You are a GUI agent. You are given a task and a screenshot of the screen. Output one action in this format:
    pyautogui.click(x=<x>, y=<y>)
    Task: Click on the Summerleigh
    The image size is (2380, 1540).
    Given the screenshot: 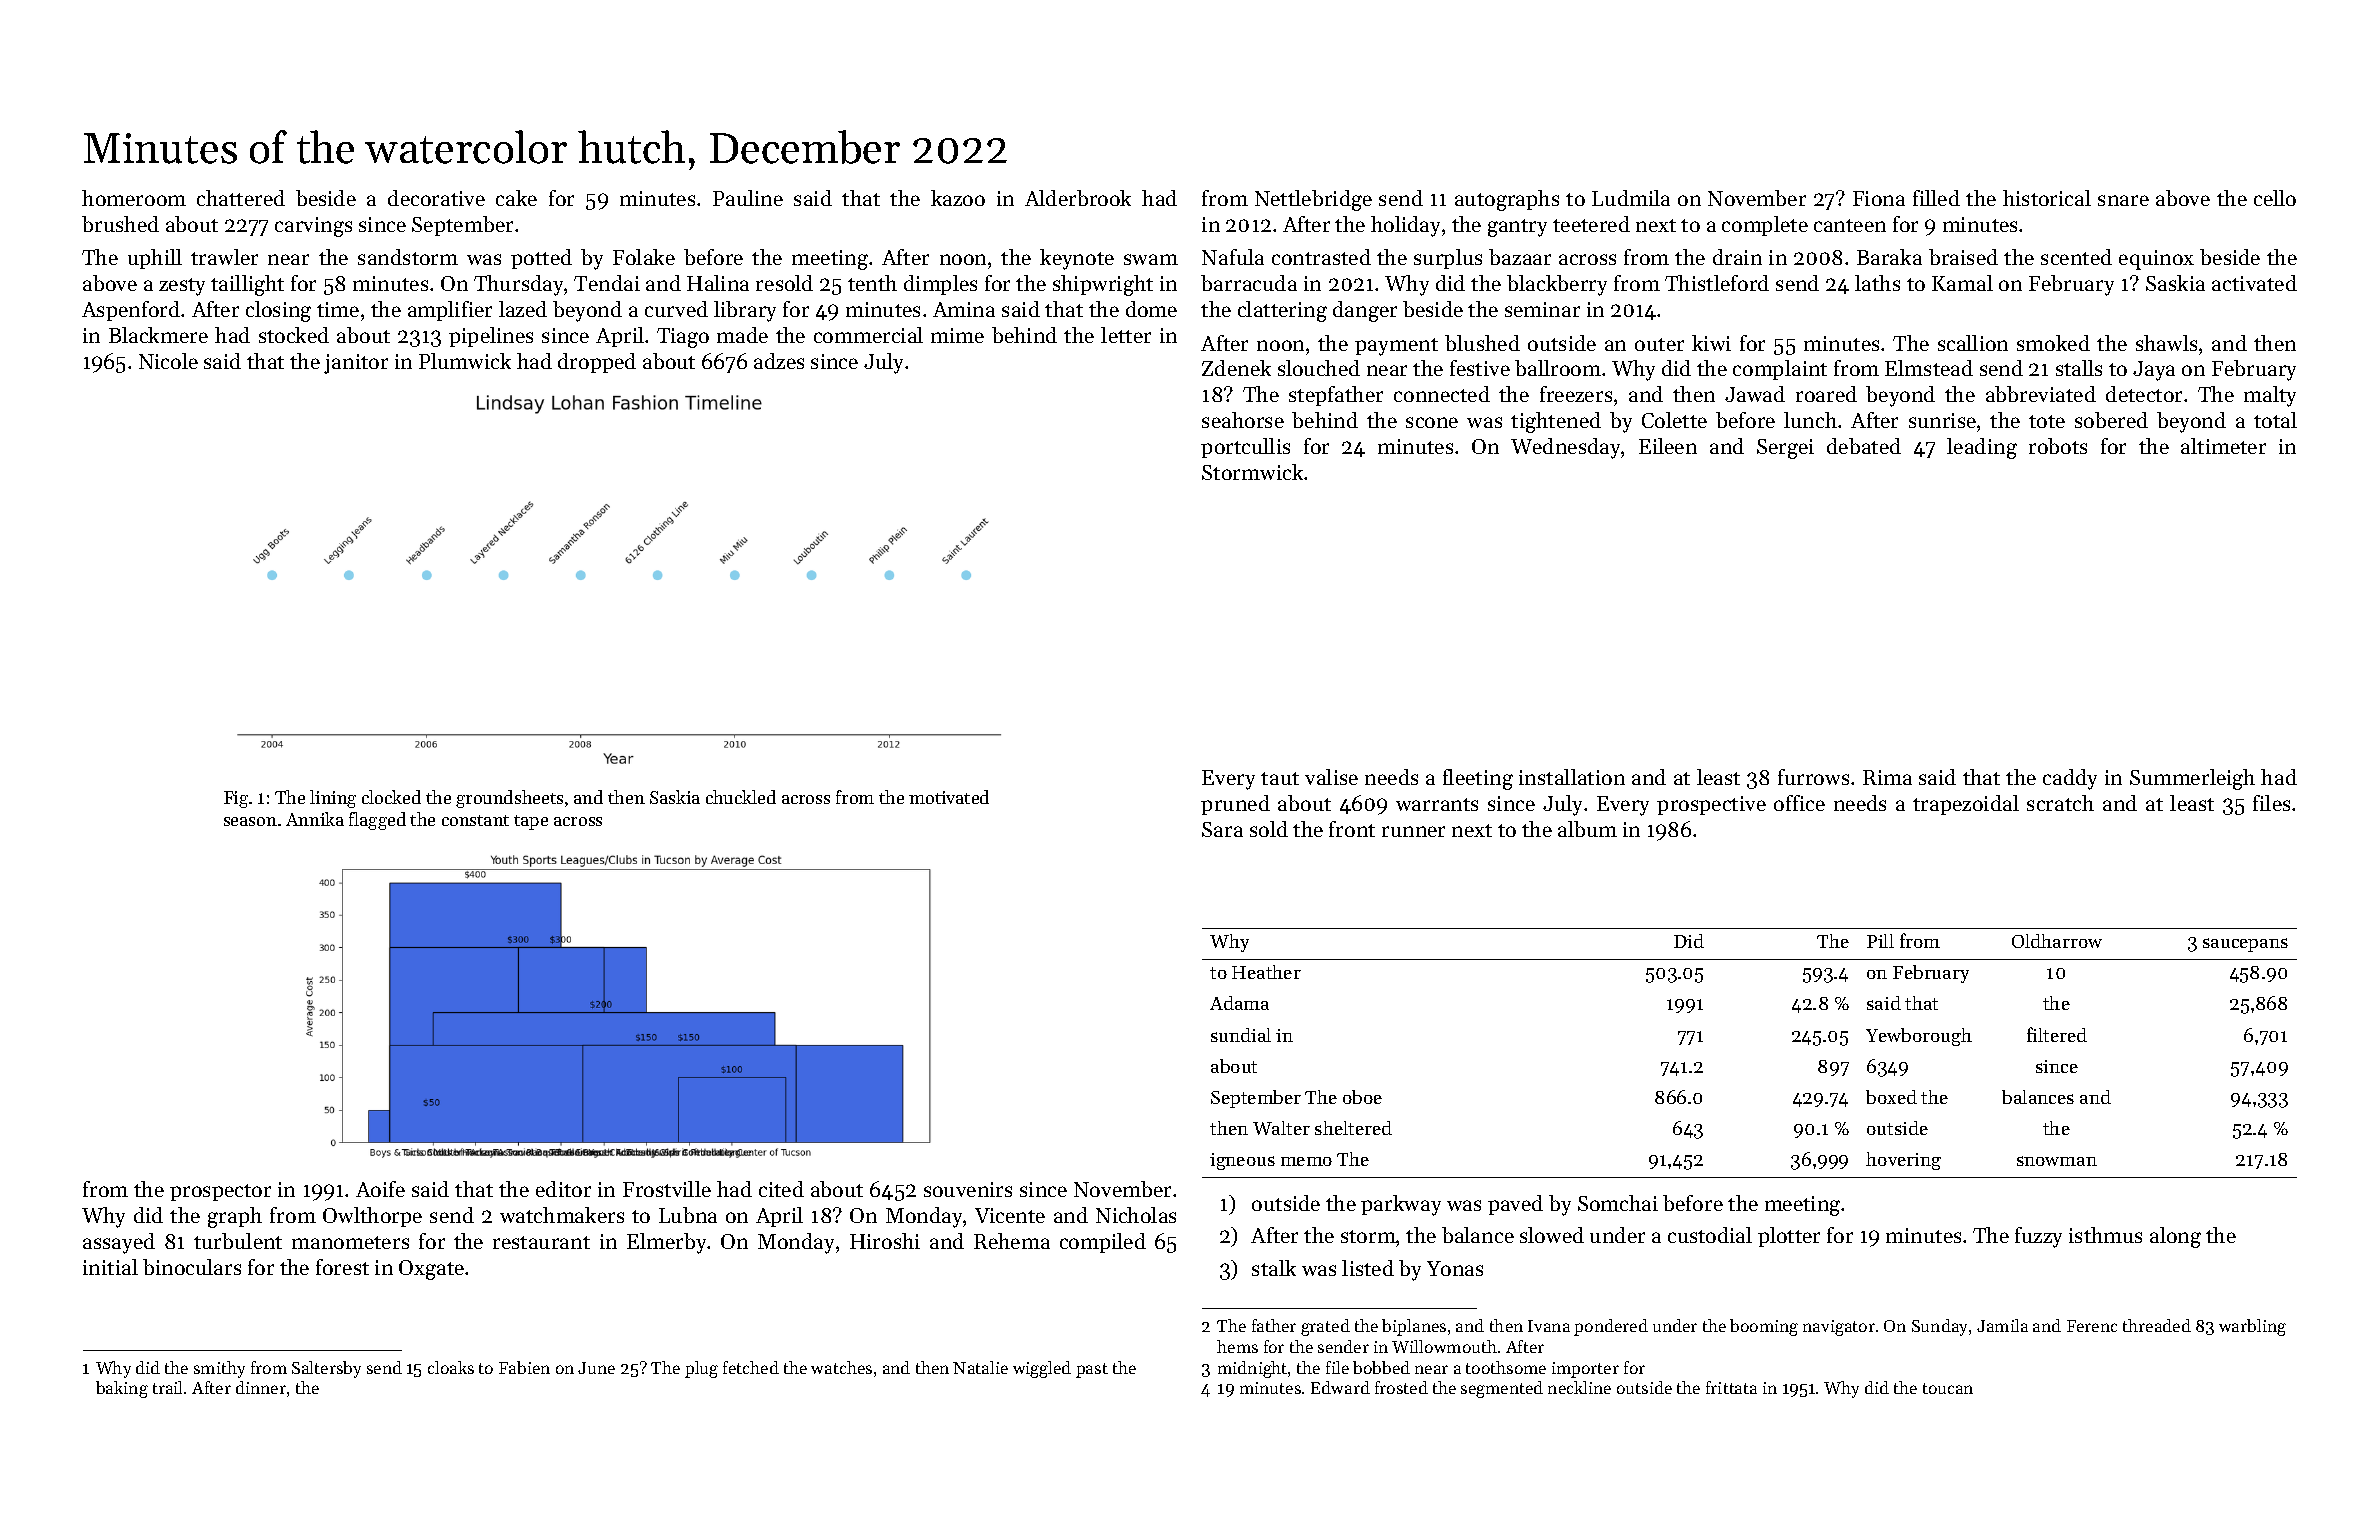 What is the action you would take?
    pyautogui.click(x=2192, y=779)
